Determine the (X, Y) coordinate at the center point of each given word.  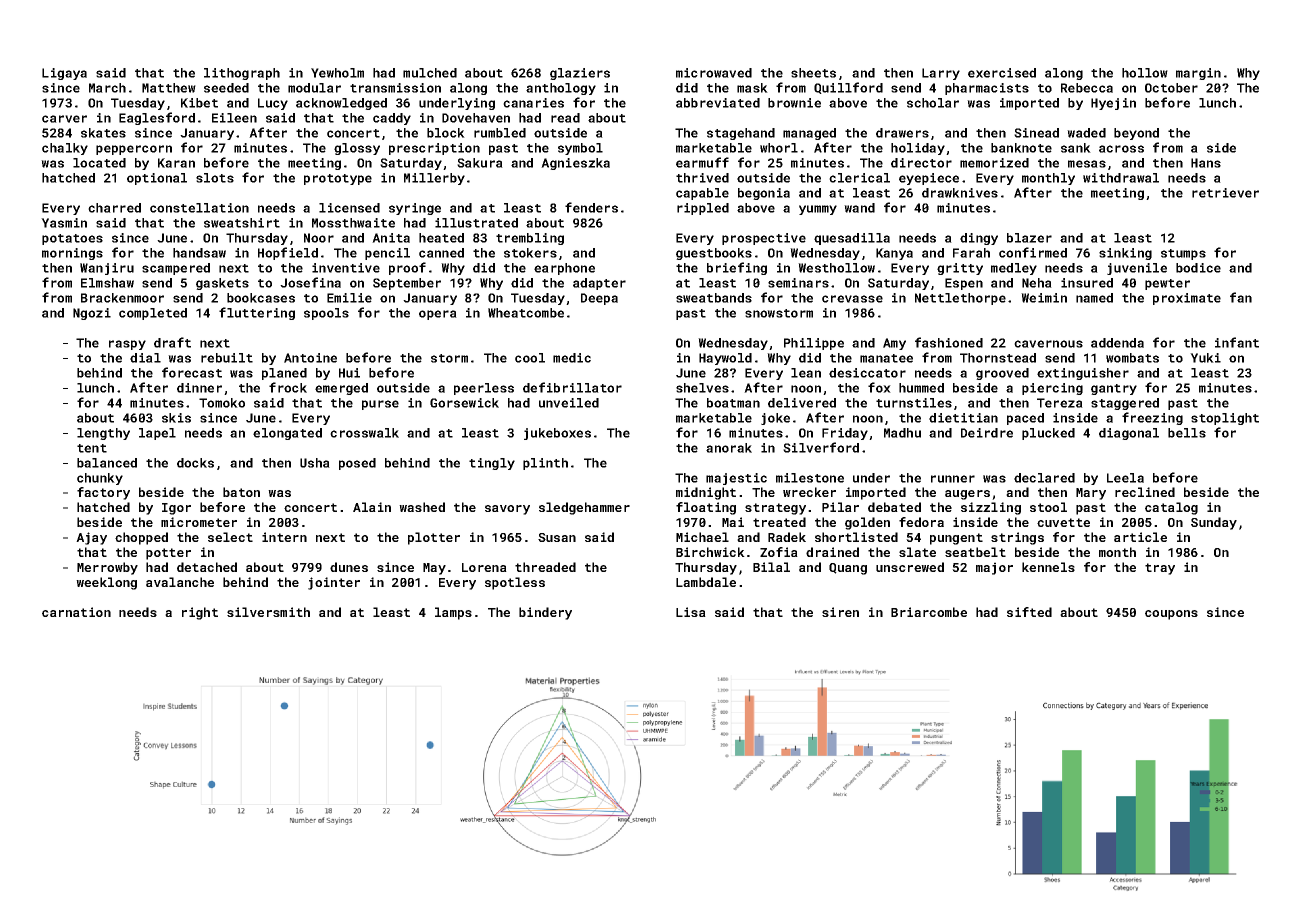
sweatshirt (242, 223)
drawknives (960, 193)
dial (145, 358)
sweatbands (714, 298)
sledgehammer (584, 508)
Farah (971, 253)
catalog (1171, 508)
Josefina (310, 282)
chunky (100, 479)
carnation (76, 612)
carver (64, 119)
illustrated (476, 223)
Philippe (814, 344)
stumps (1183, 254)
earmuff (702, 162)
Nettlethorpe (960, 299)
